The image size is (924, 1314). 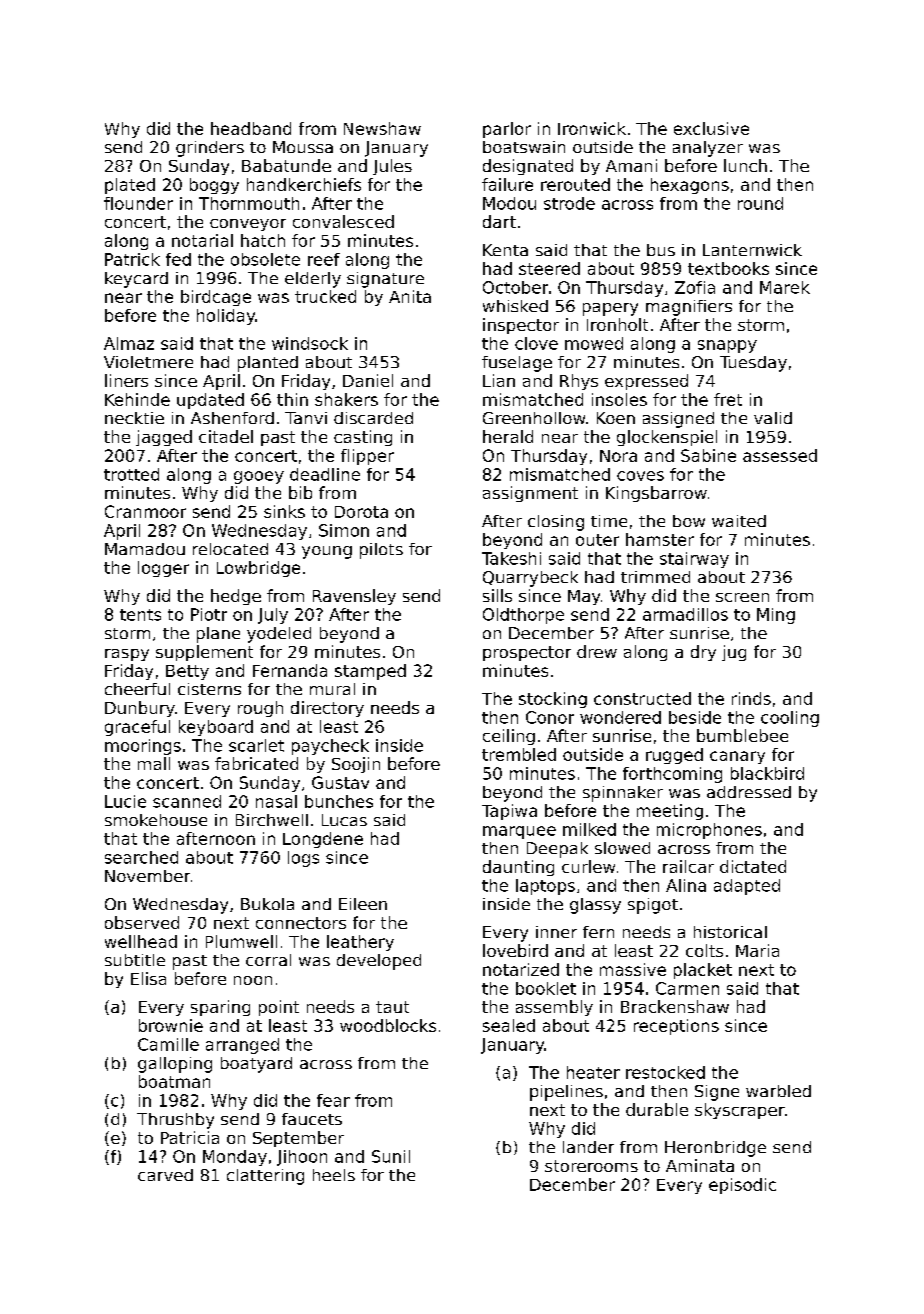 I want to click on Takeshi, so click(x=511, y=558).
